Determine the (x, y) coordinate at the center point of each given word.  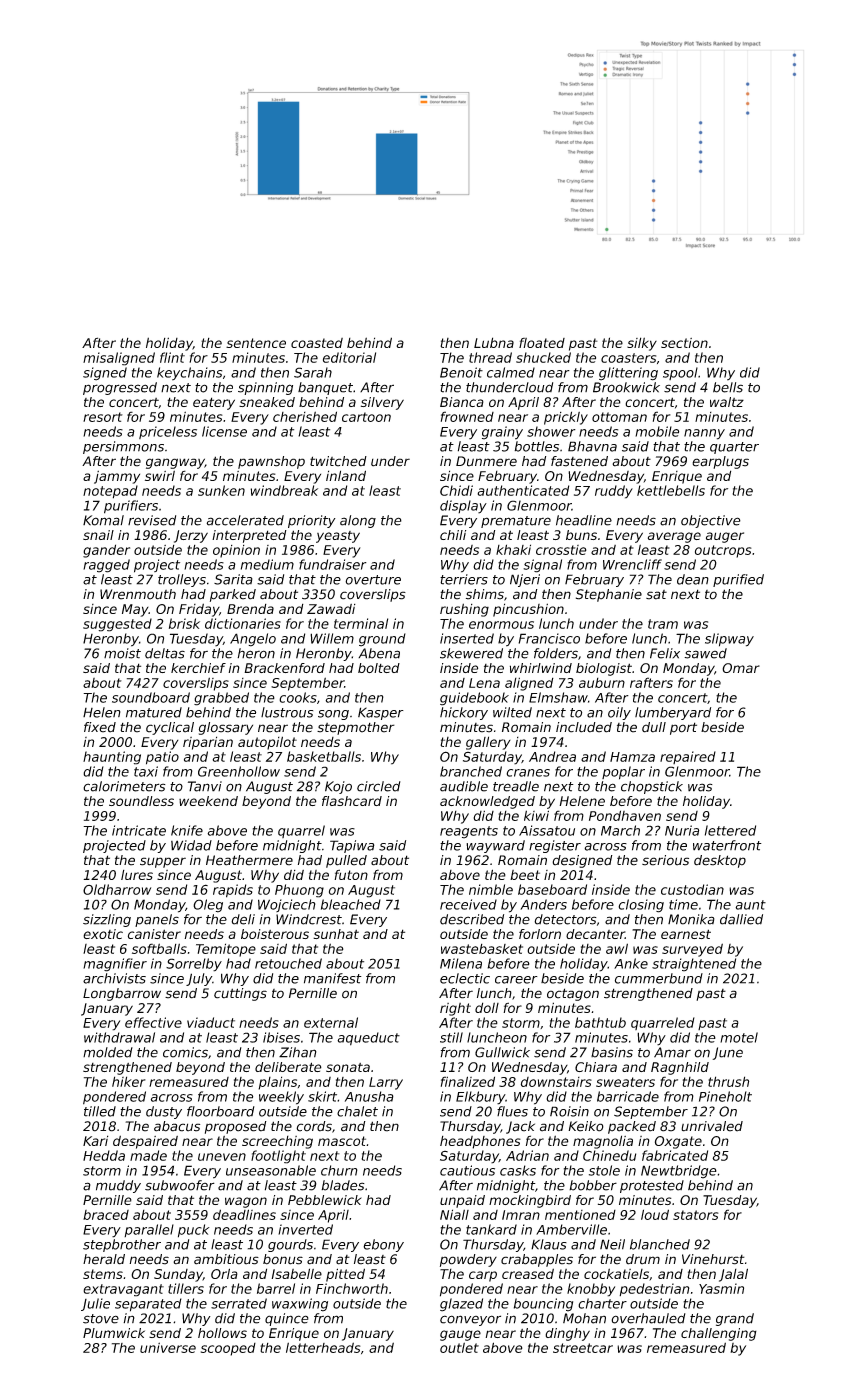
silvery (382, 403)
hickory (464, 713)
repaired (688, 757)
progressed (120, 388)
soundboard (151, 697)
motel (739, 1037)
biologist (604, 669)
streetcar (583, 1348)
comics (185, 1052)
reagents (469, 832)
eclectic (465, 978)
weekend (208, 801)
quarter (734, 448)
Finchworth (352, 1288)
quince (287, 1319)
